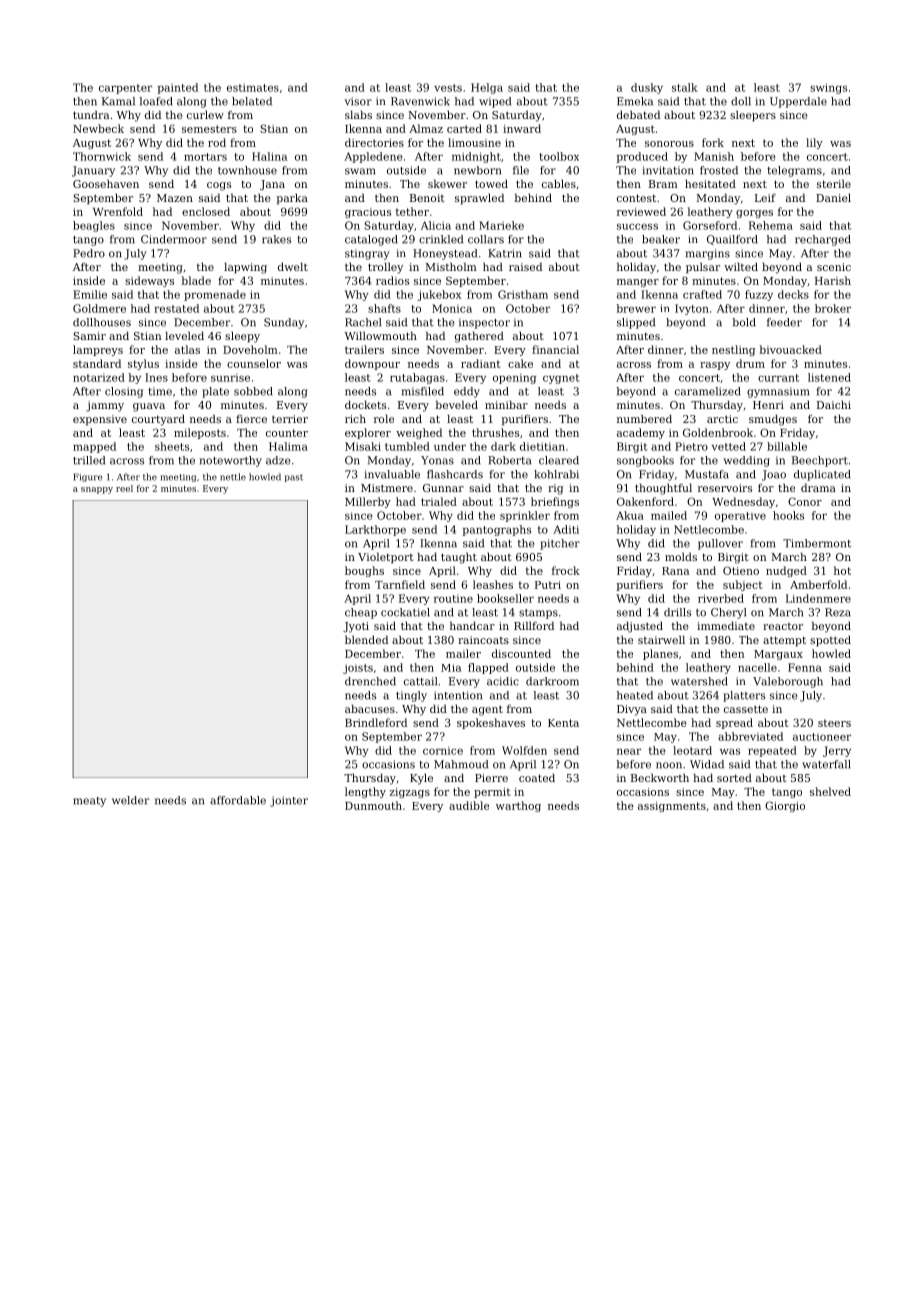  What do you see at coordinates (253, 87) in the image?
I see `estimates` at bounding box center [253, 87].
